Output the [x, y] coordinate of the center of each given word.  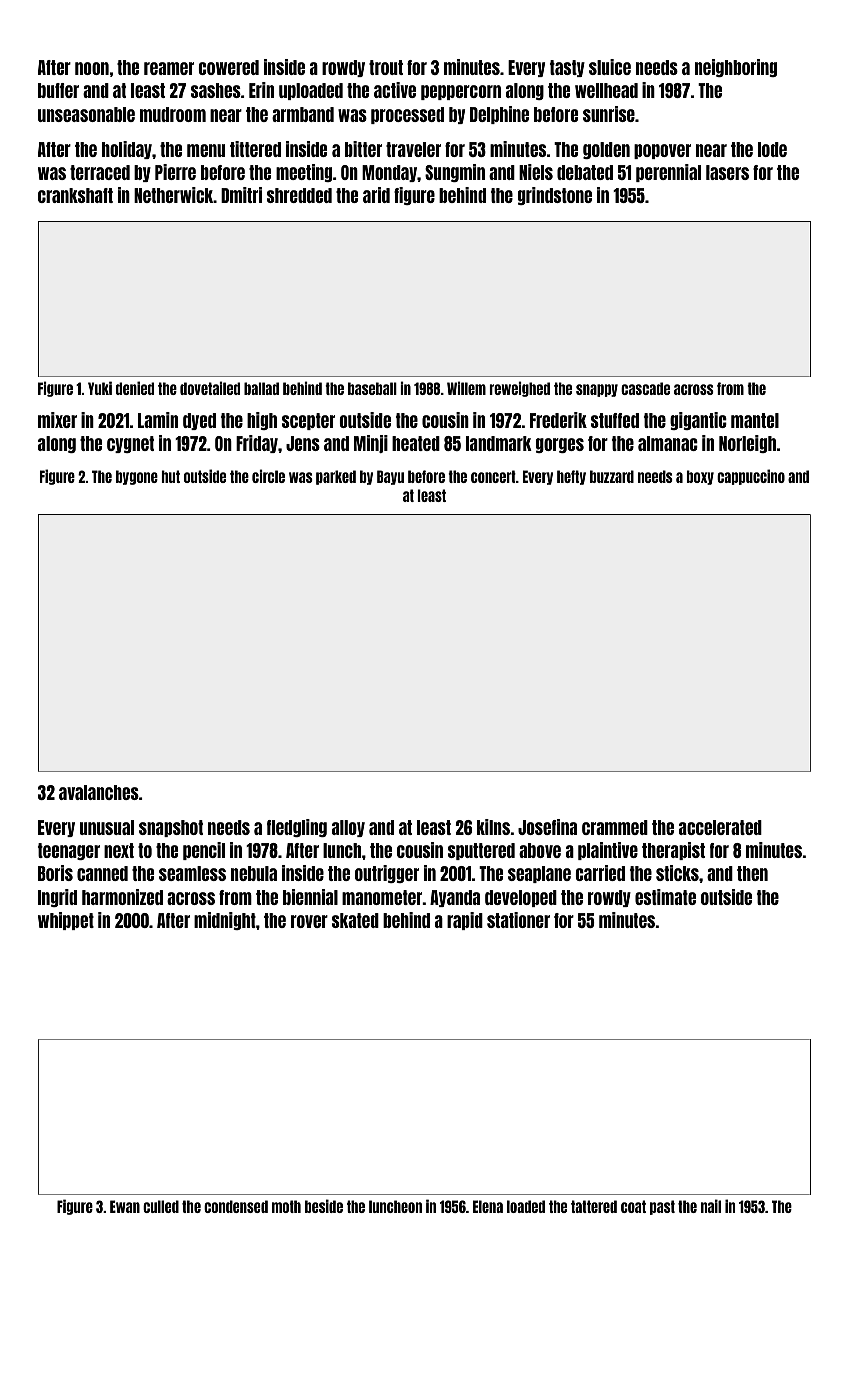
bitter [363, 149]
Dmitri [241, 195]
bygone [137, 477]
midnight [225, 921]
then [752, 873]
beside [324, 1206]
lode [772, 149]
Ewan [125, 1206]
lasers [727, 172]
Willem [466, 388]
